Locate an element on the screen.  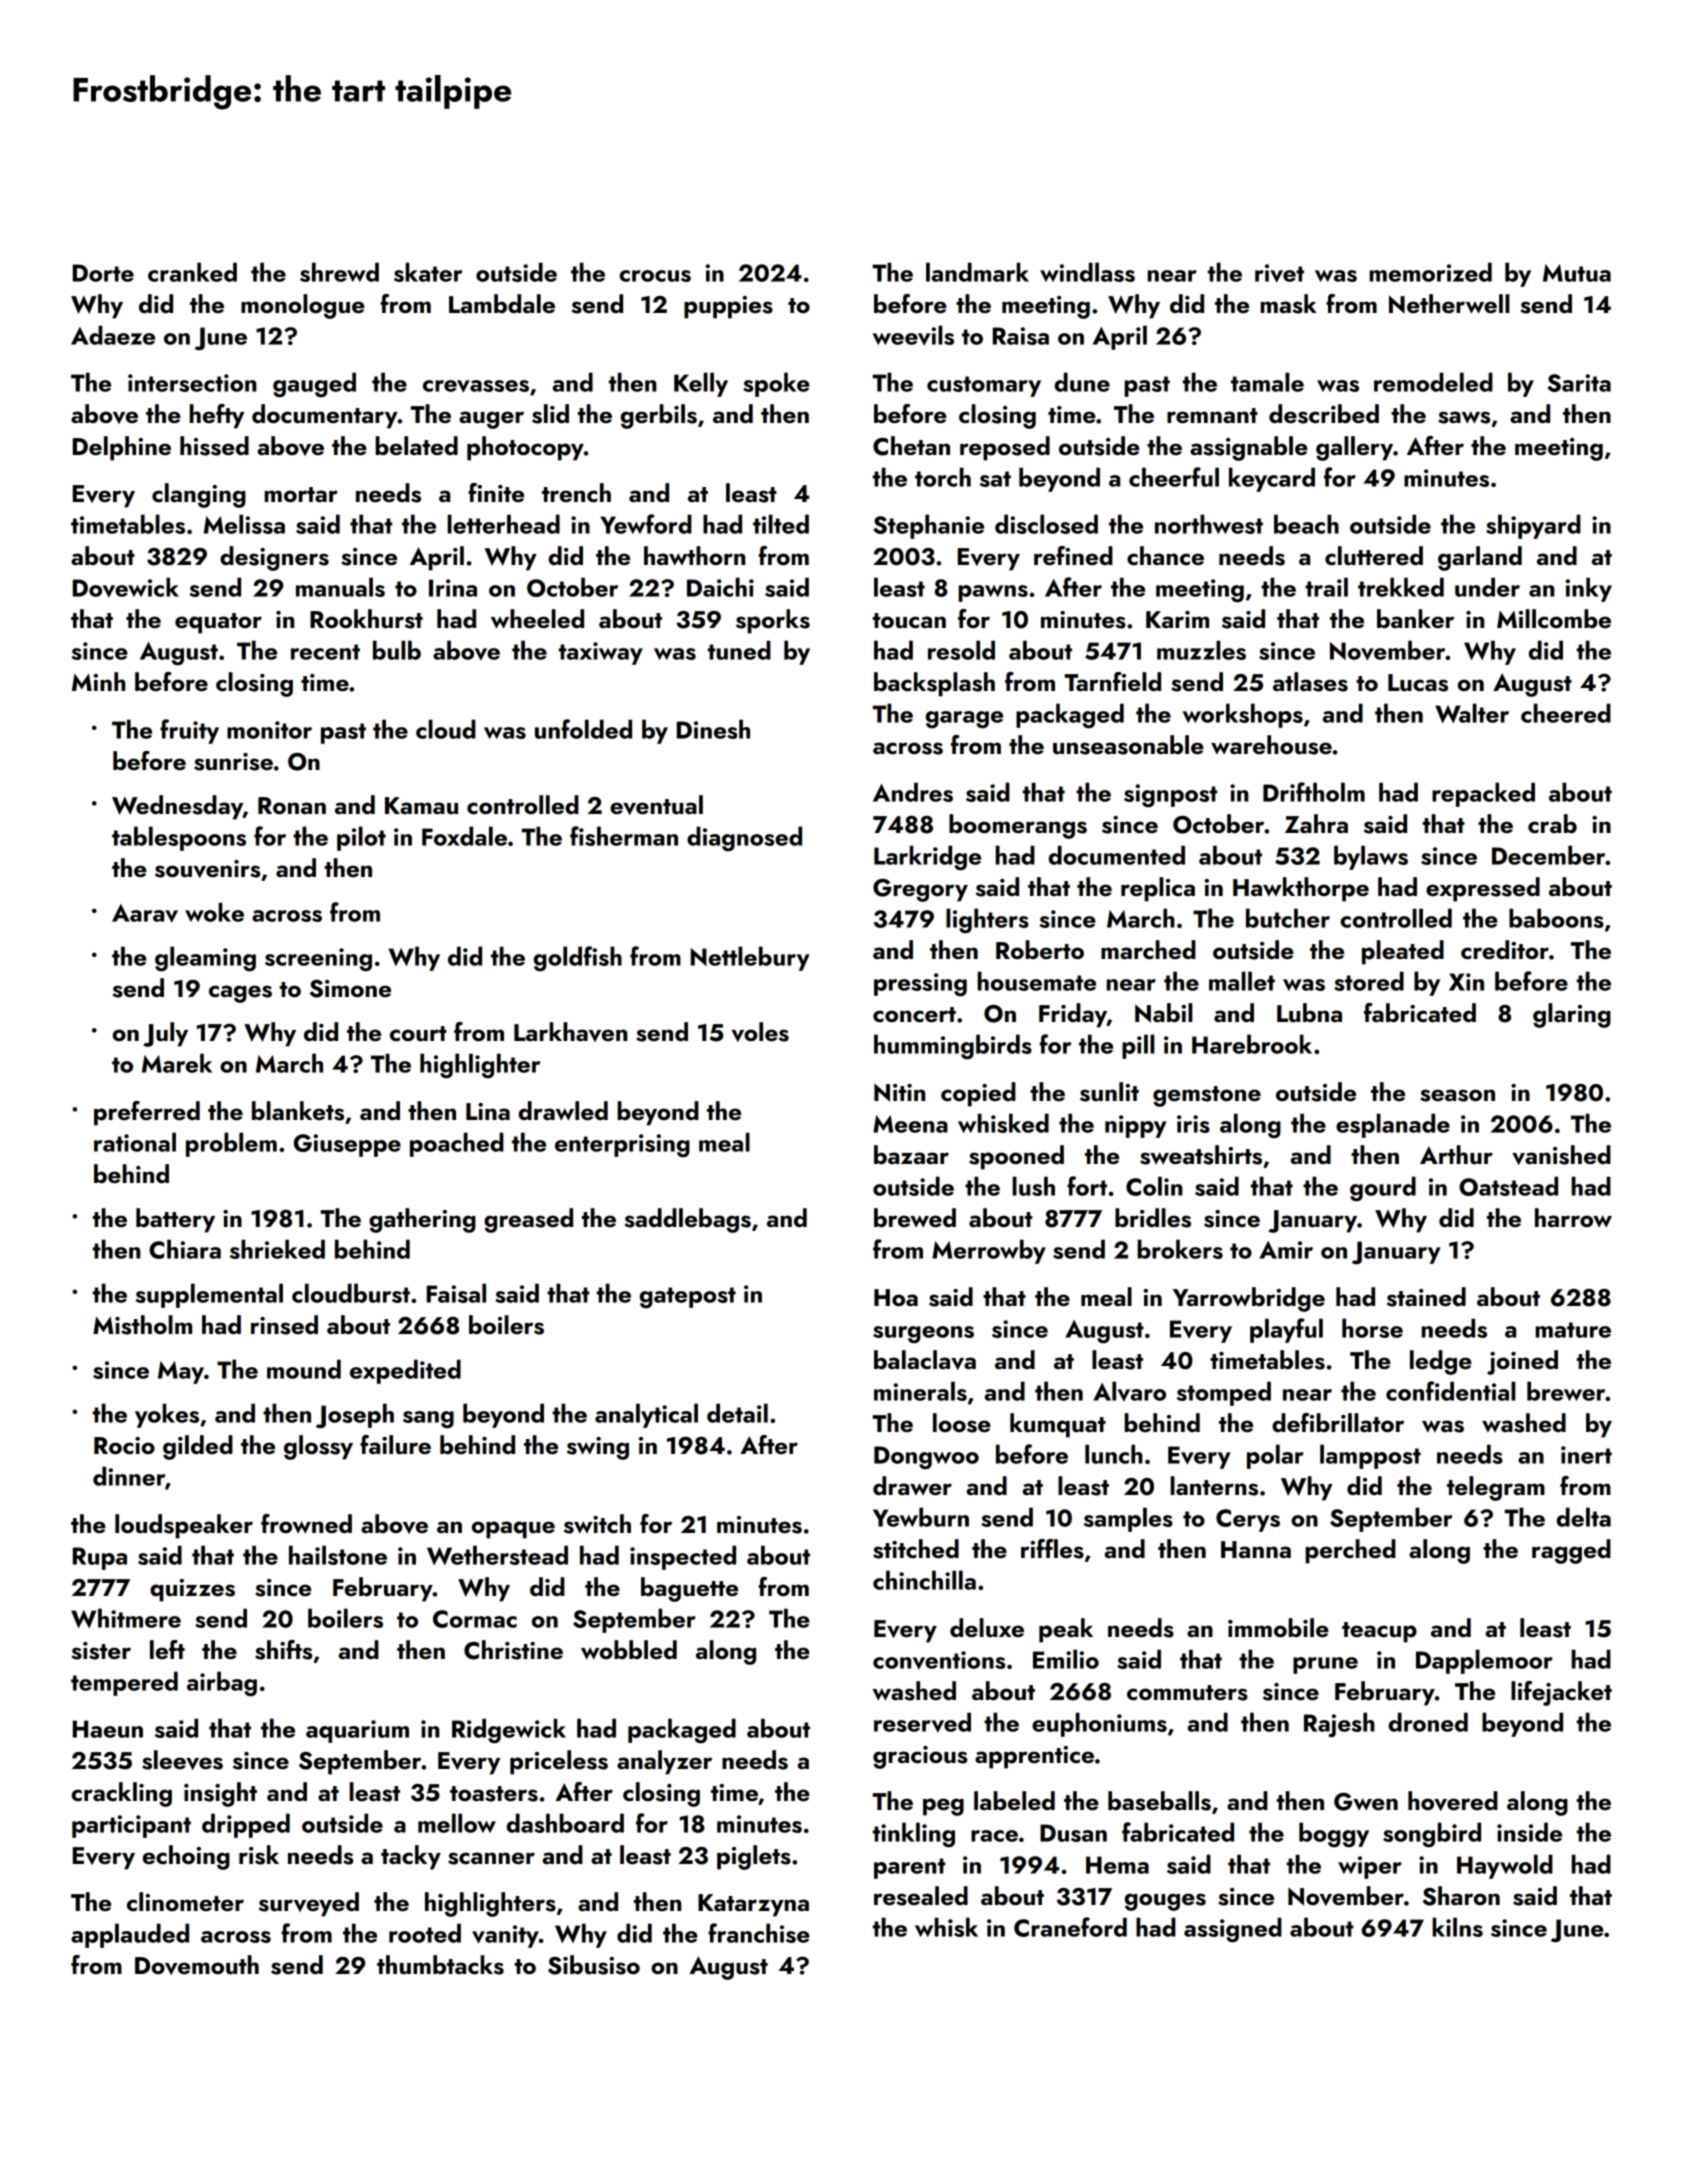
finite is located at coordinates (496, 492).
